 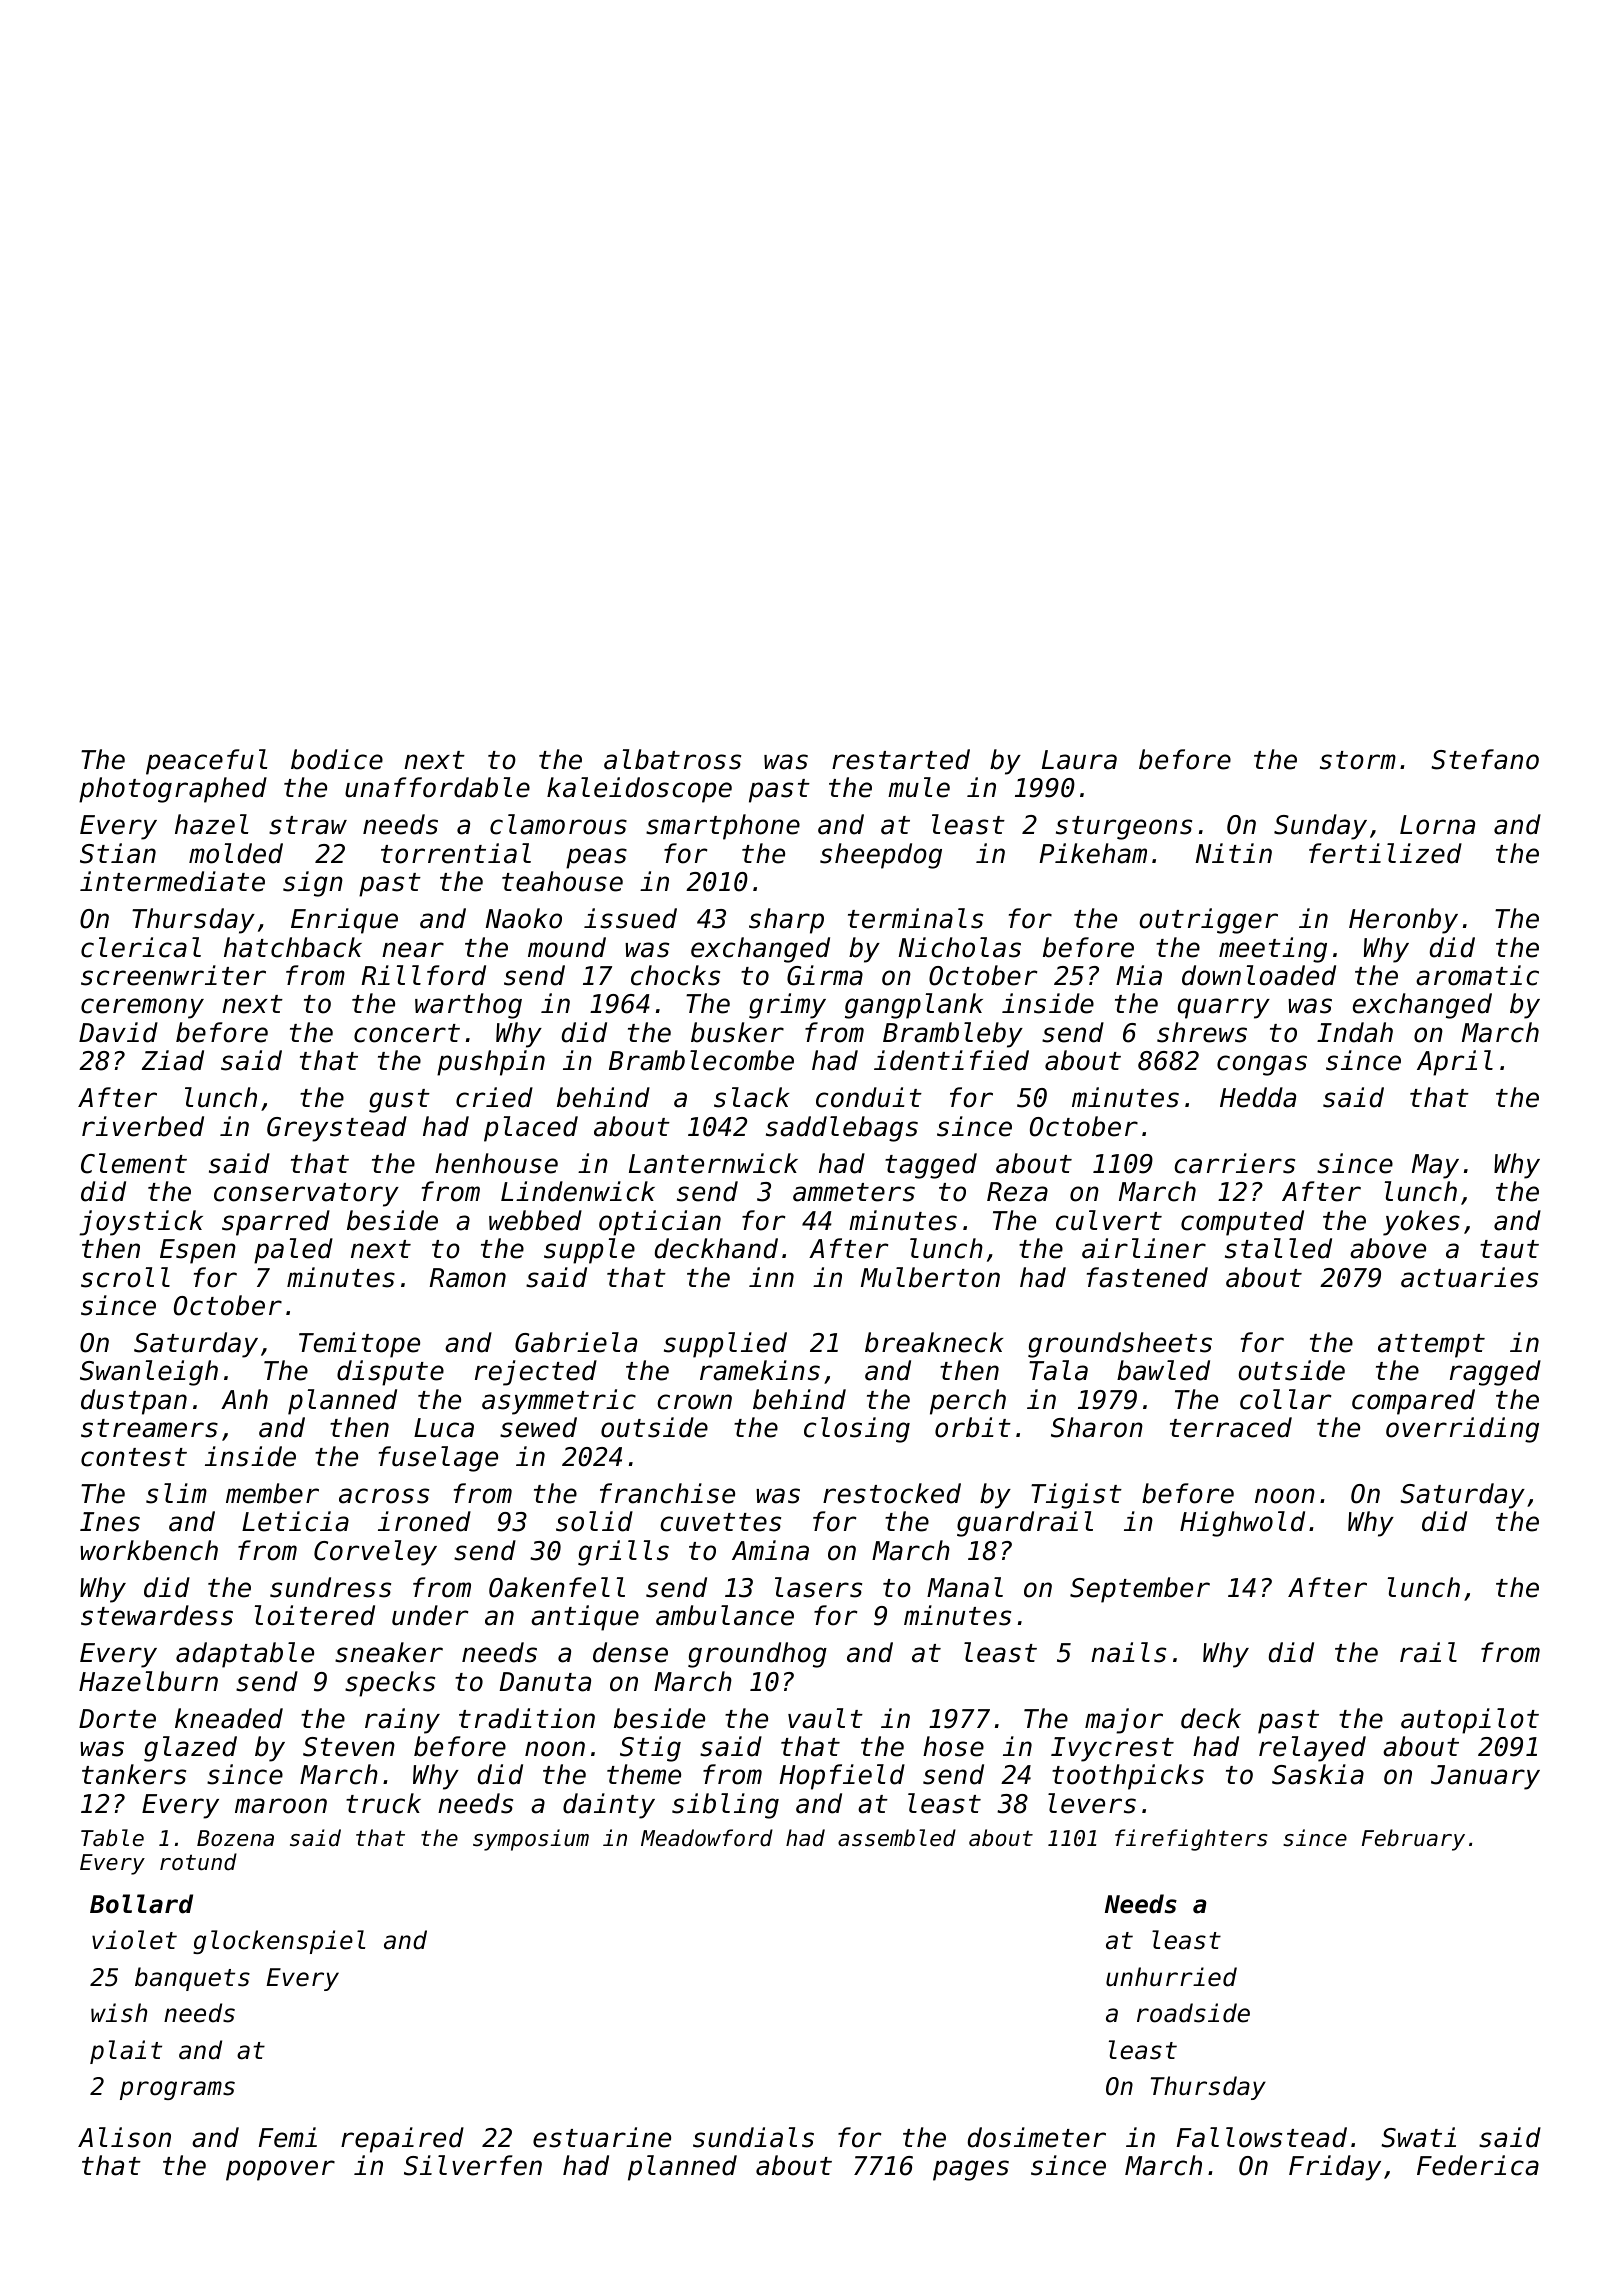 What do you see at coordinates (124, 2137) in the screenshot?
I see `Alison` at bounding box center [124, 2137].
